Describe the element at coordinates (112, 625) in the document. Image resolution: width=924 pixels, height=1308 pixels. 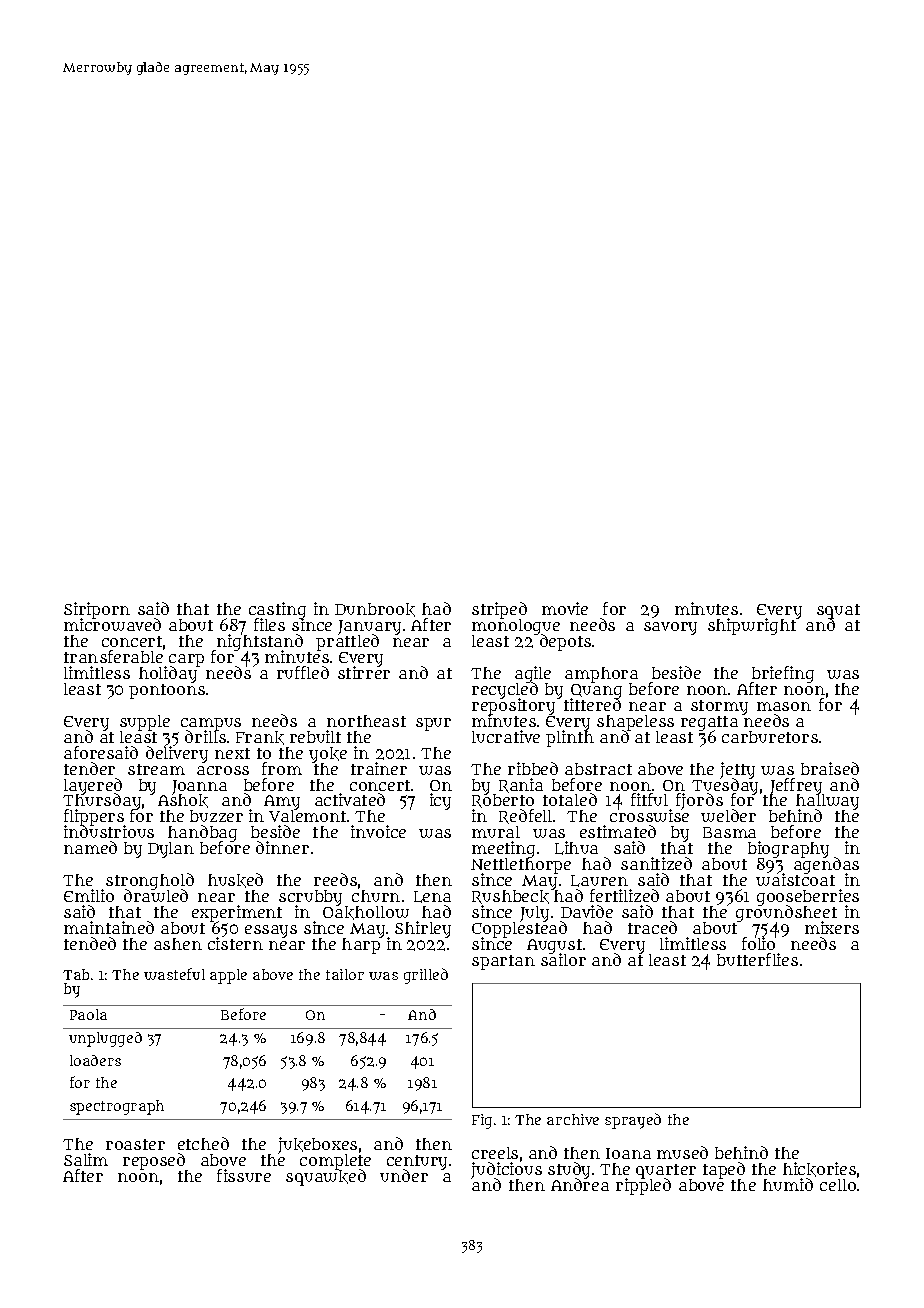
I see `microwaved` at that location.
